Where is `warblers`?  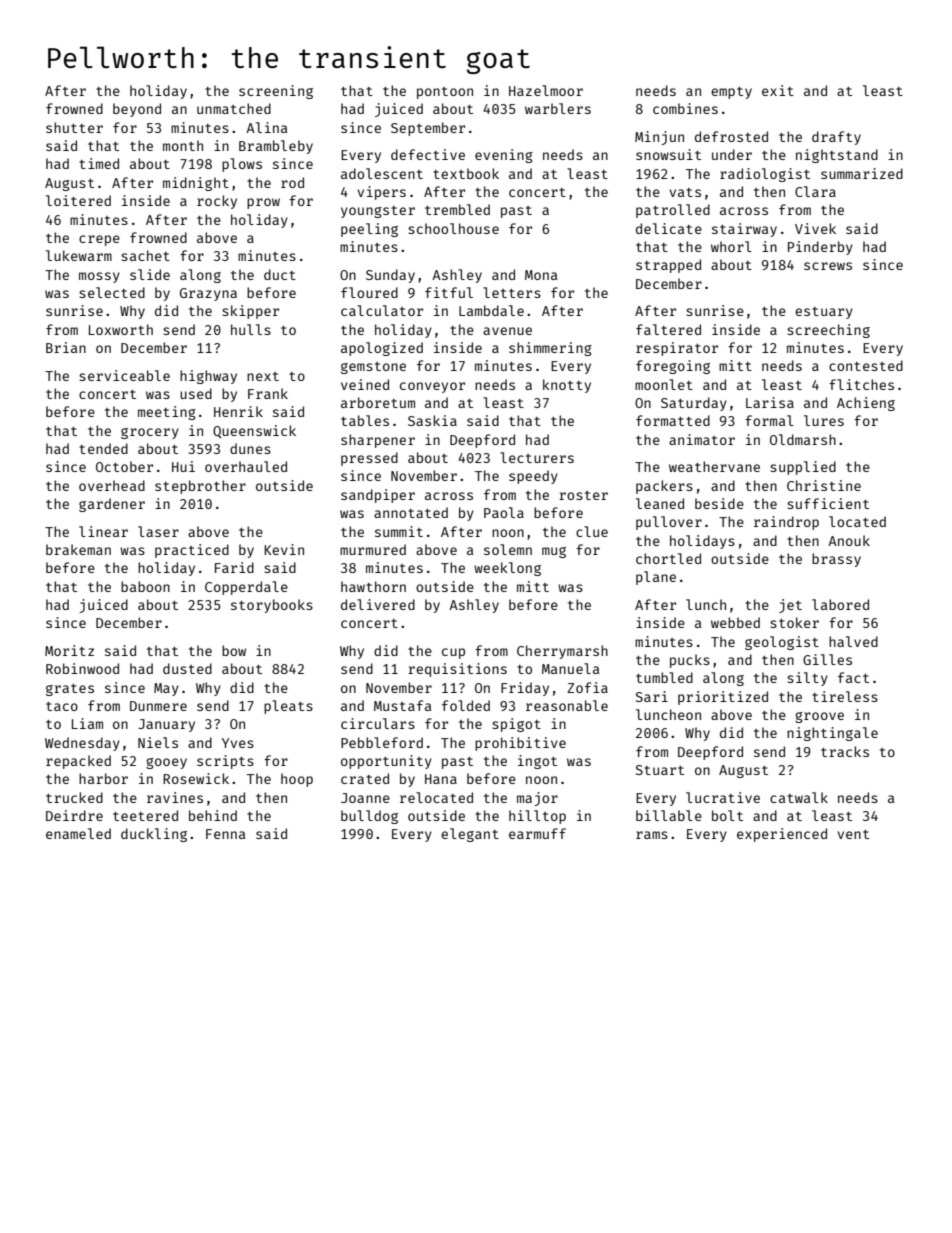 warblers is located at coordinates (558, 108).
